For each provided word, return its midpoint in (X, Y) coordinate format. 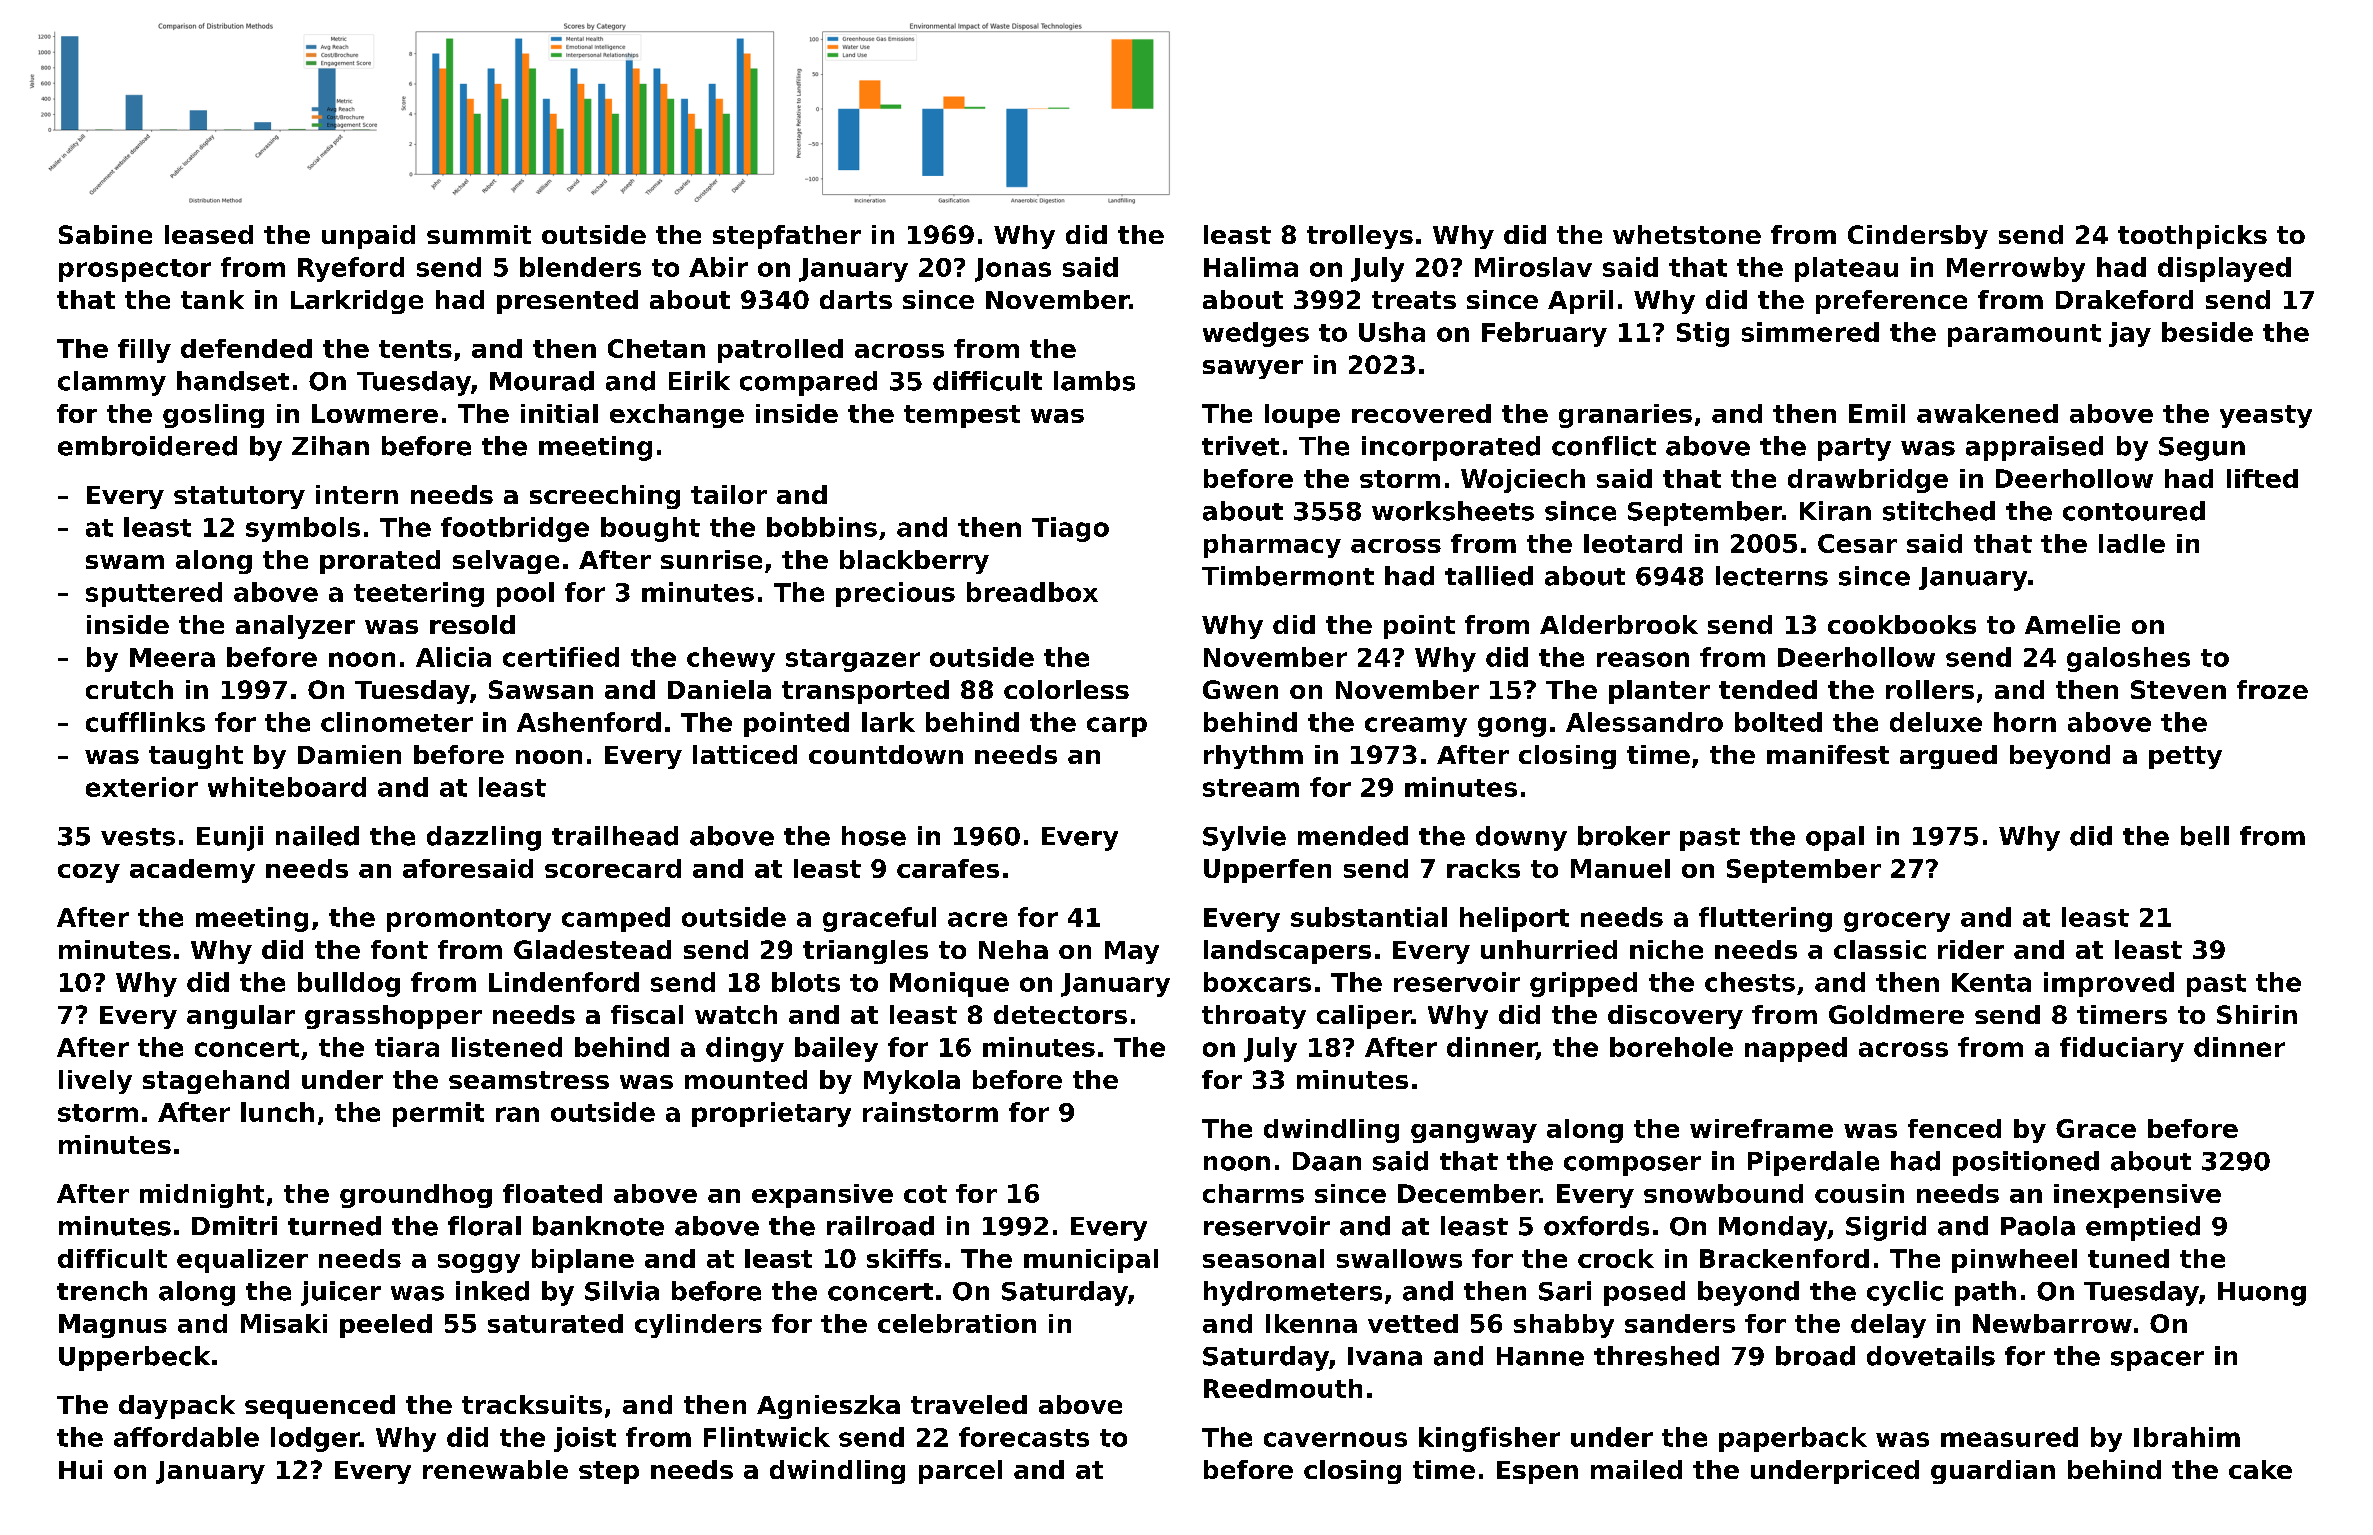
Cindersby (1918, 237)
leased (209, 234)
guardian (1993, 1472)
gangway (1474, 1133)
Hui (80, 1469)
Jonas (1013, 270)
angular (241, 1017)
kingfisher (1489, 1439)
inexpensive (2137, 1196)
